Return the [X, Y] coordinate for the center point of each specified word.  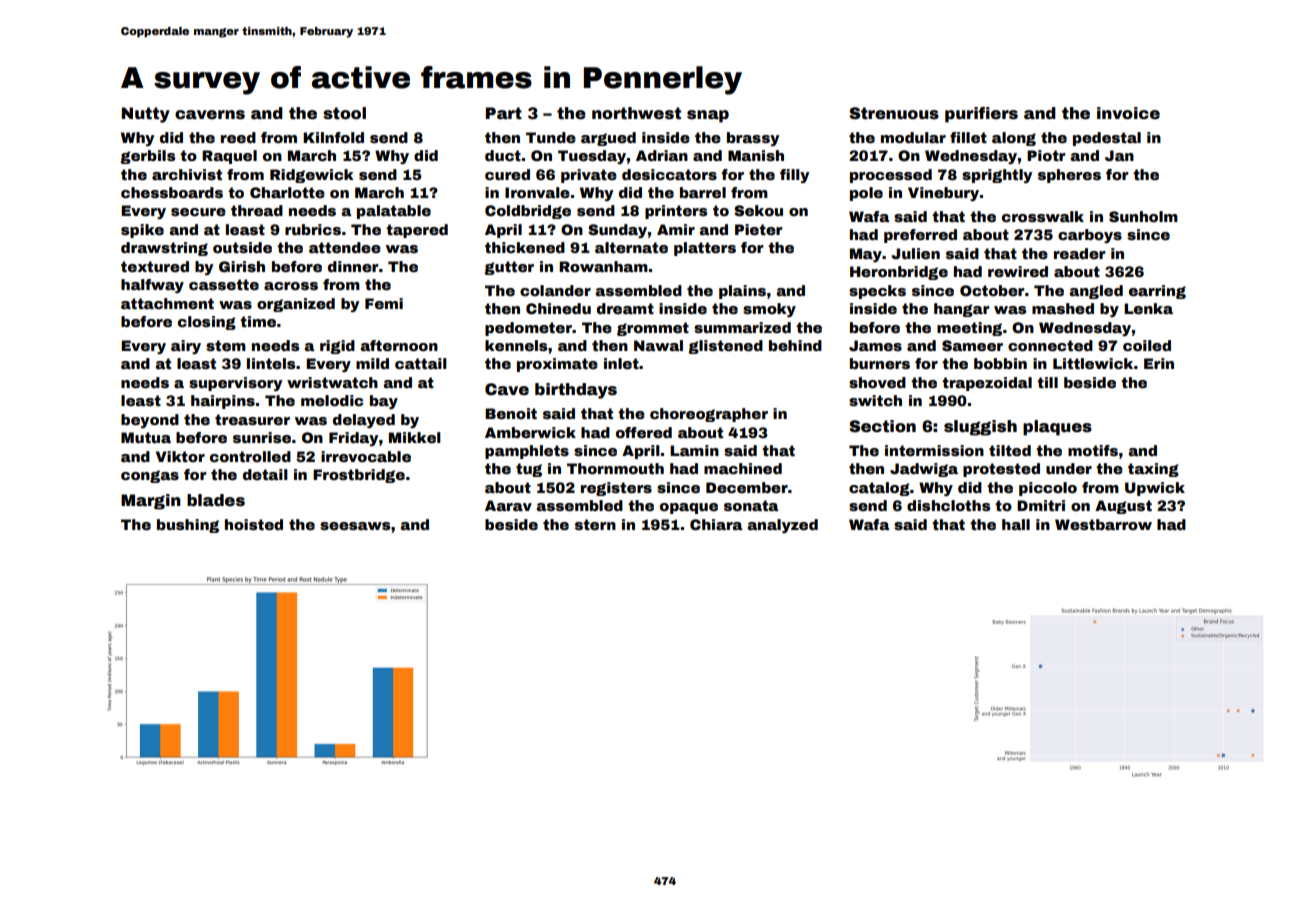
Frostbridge [359, 476]
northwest [636, 113]
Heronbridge [899, 273]
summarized [742, 327]
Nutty [146, 115]
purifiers [981, 115]
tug [529, 470]
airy [186, 347]
